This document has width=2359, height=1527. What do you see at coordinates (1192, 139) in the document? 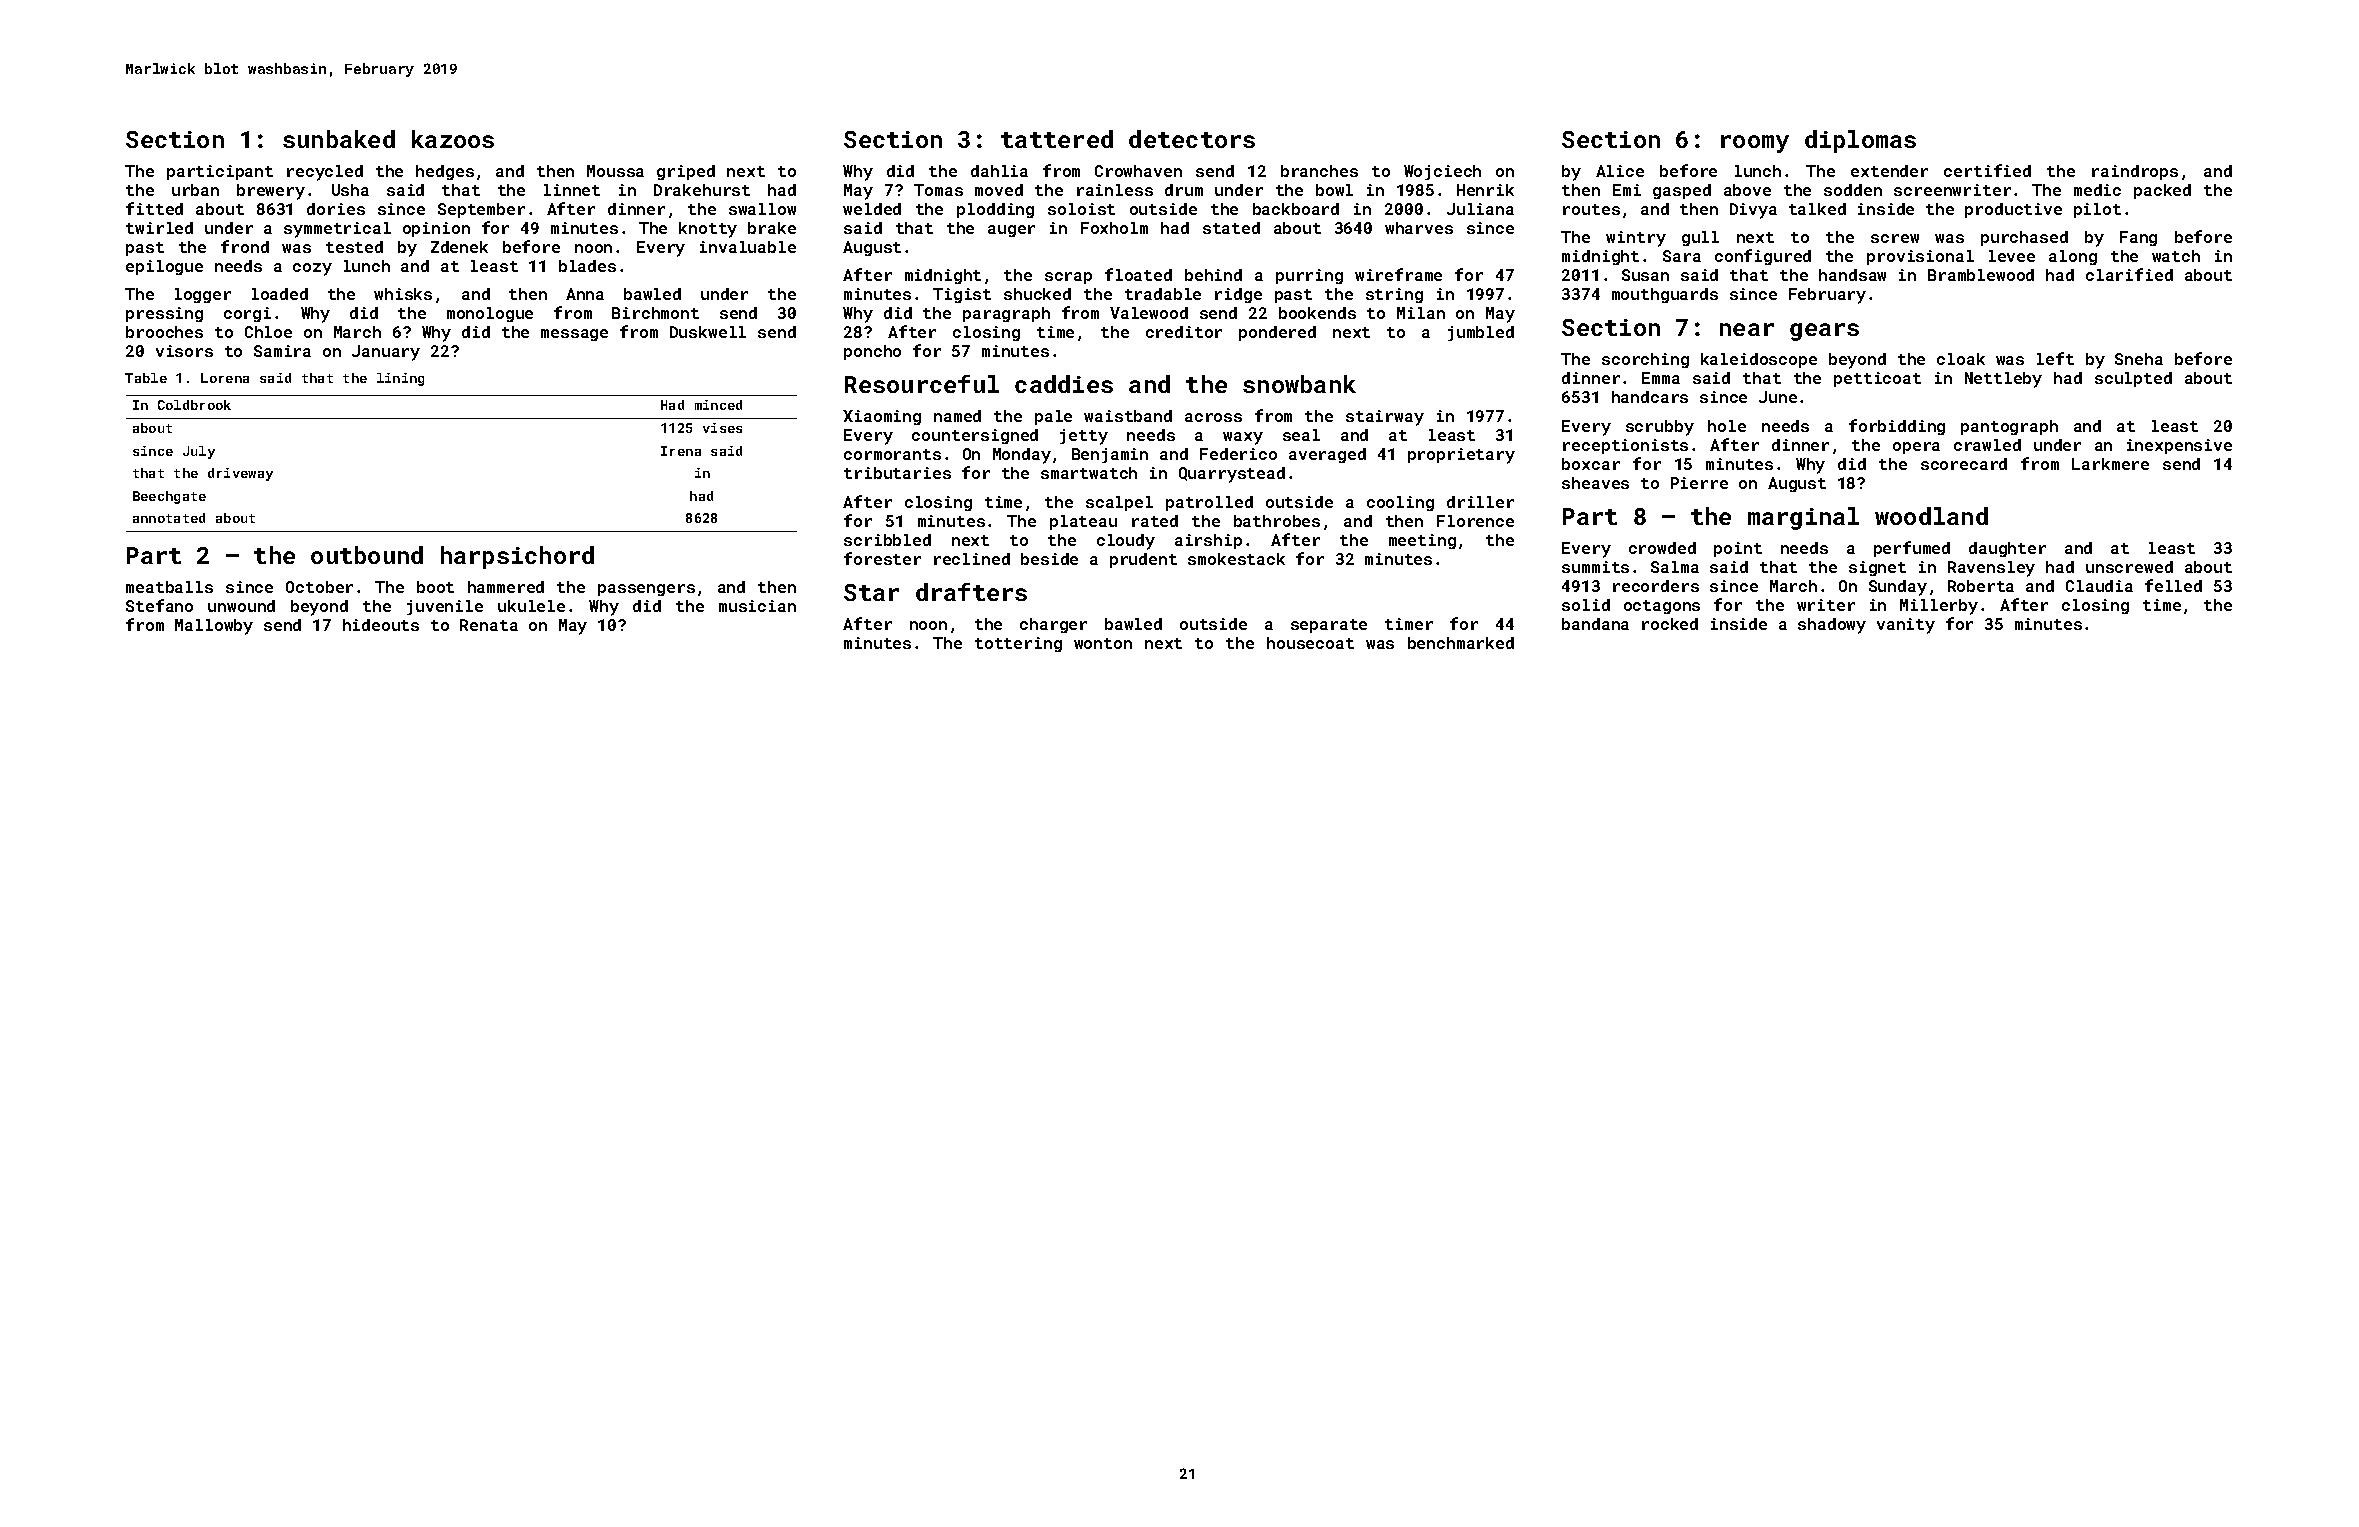
I see `detectors` at bounding box center [1192, 139].
